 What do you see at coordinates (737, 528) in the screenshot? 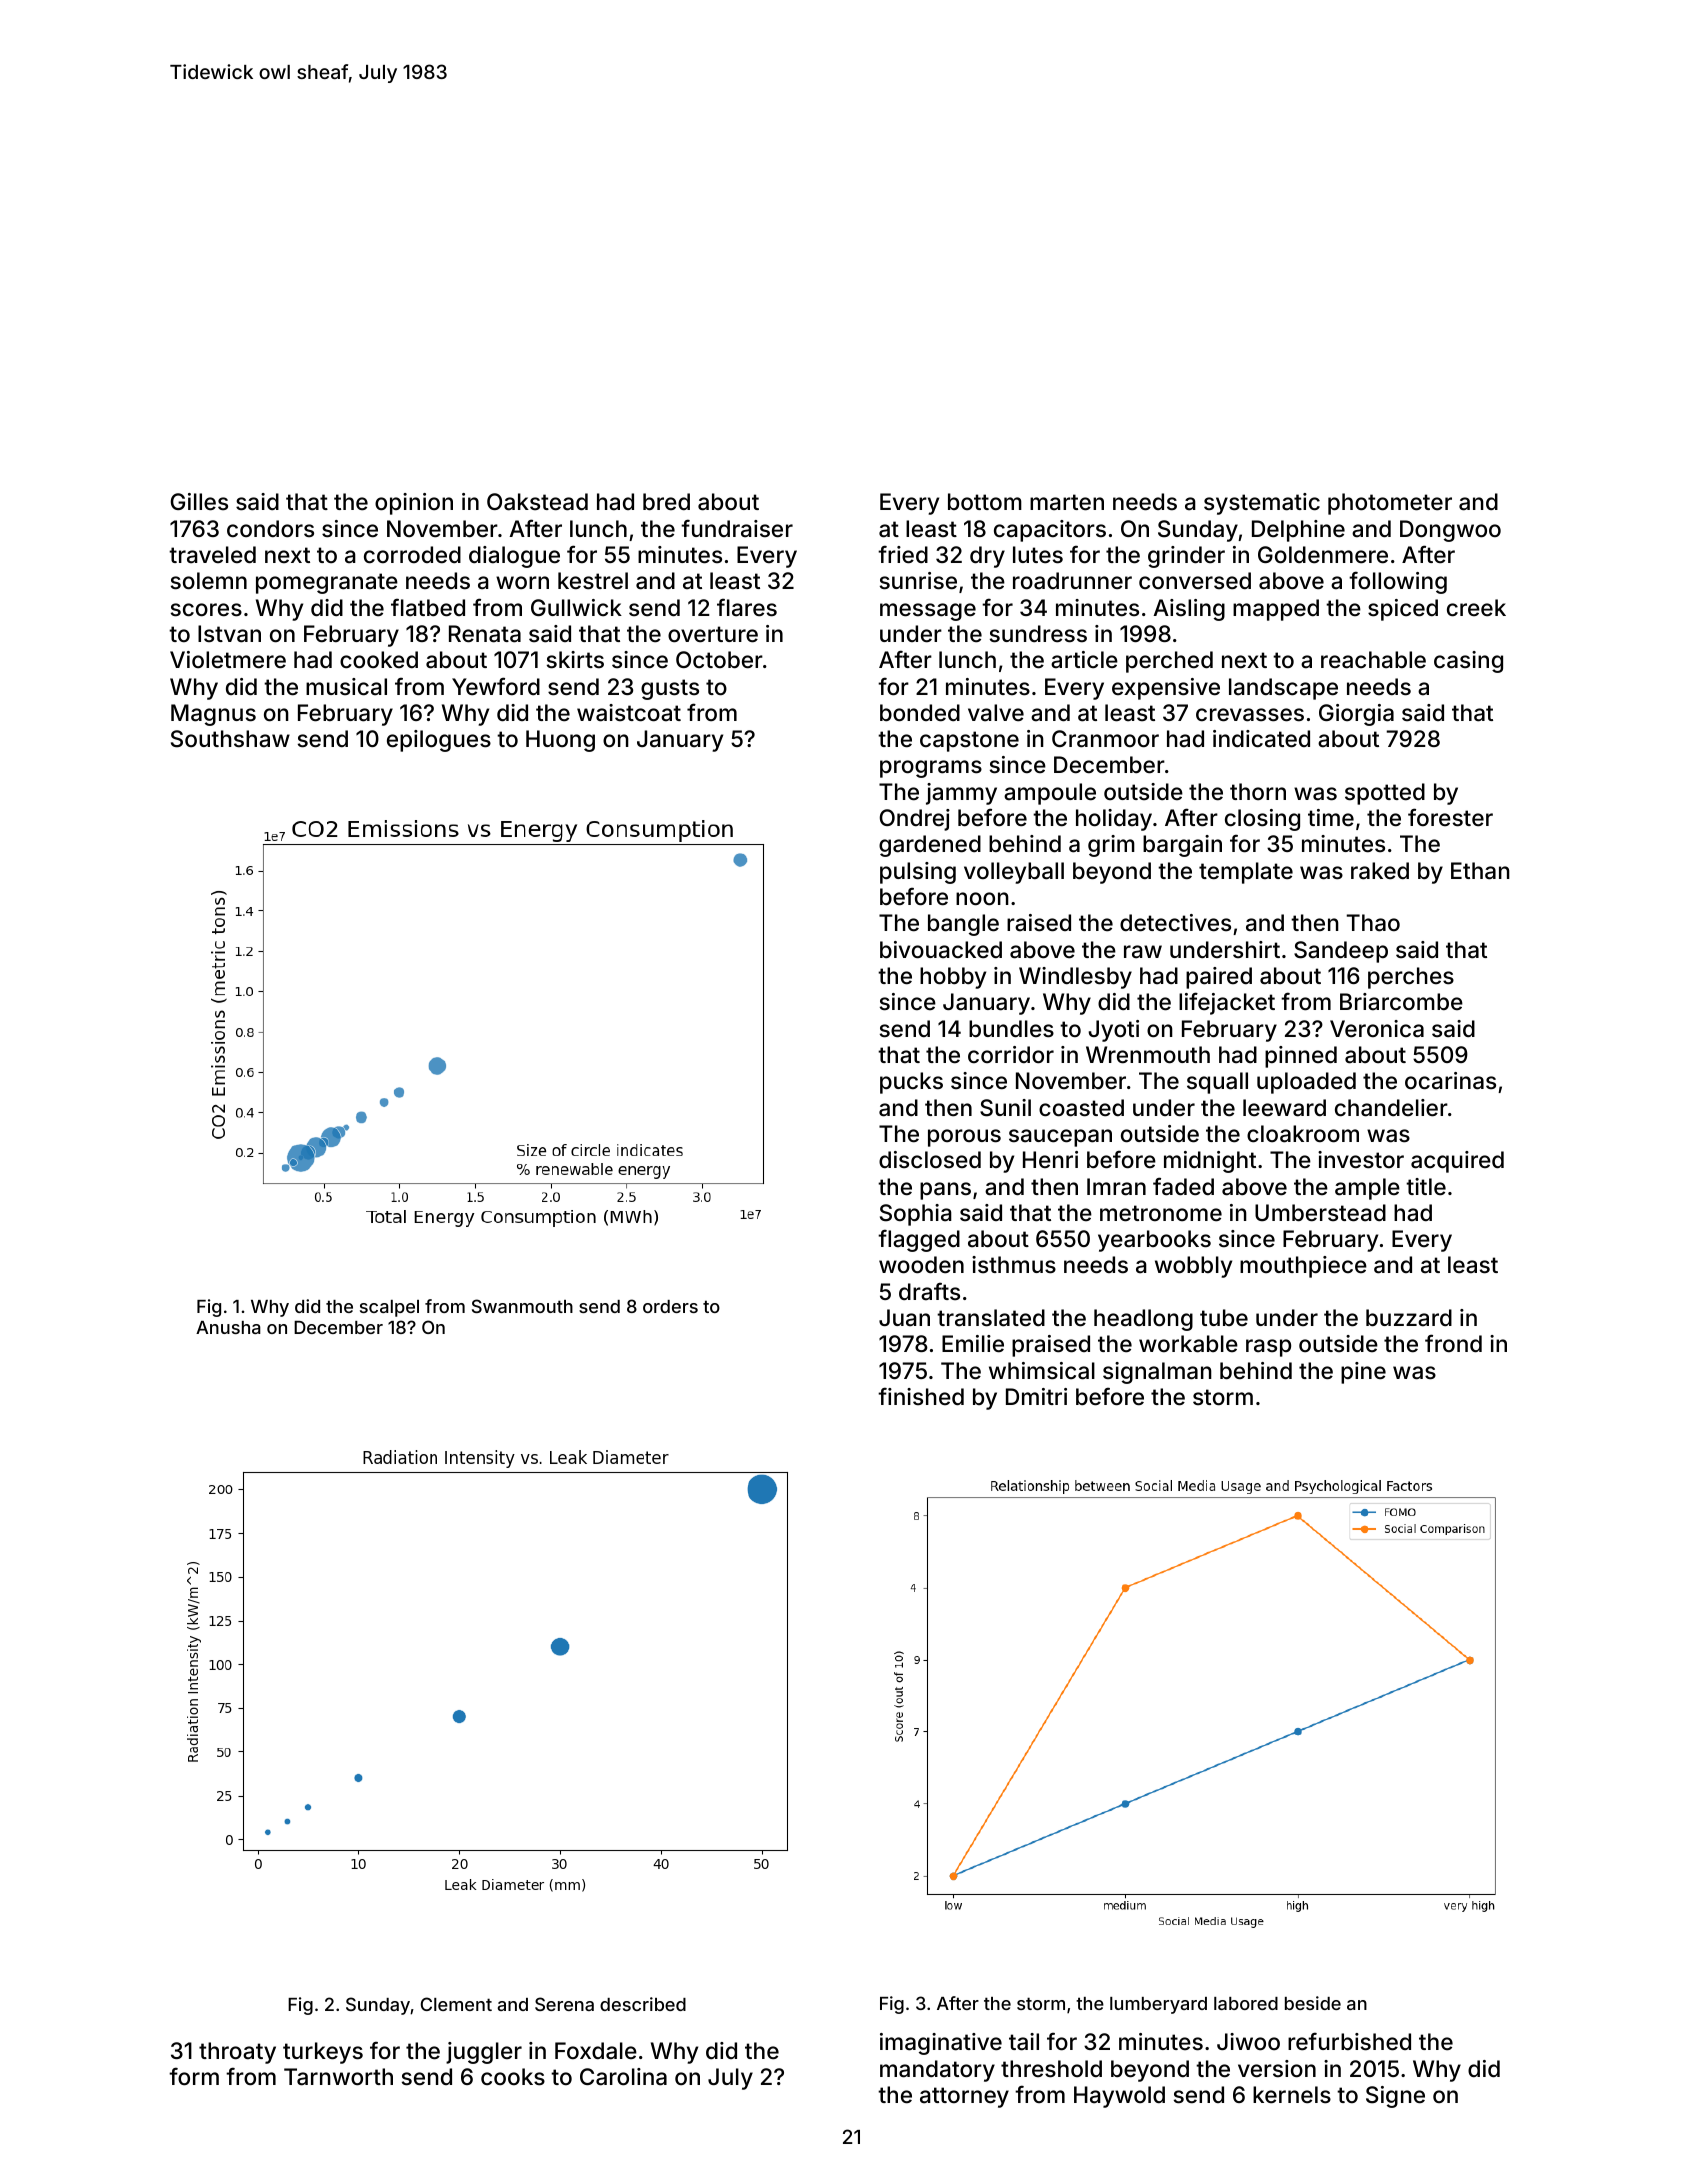
I see `fundraiser` at bounding box center [737, 528].
